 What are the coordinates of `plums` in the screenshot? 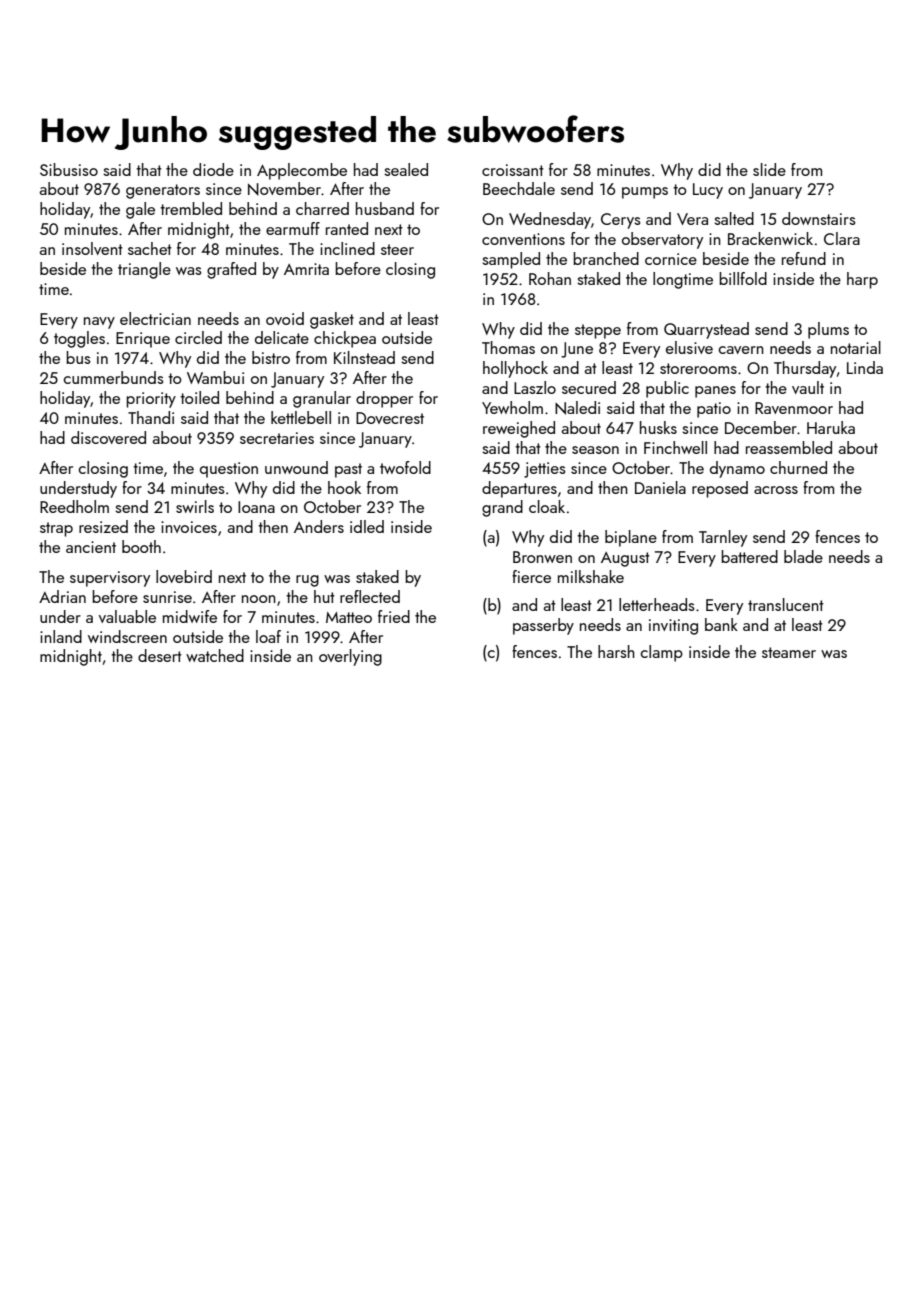 It's located at (828, 330).
